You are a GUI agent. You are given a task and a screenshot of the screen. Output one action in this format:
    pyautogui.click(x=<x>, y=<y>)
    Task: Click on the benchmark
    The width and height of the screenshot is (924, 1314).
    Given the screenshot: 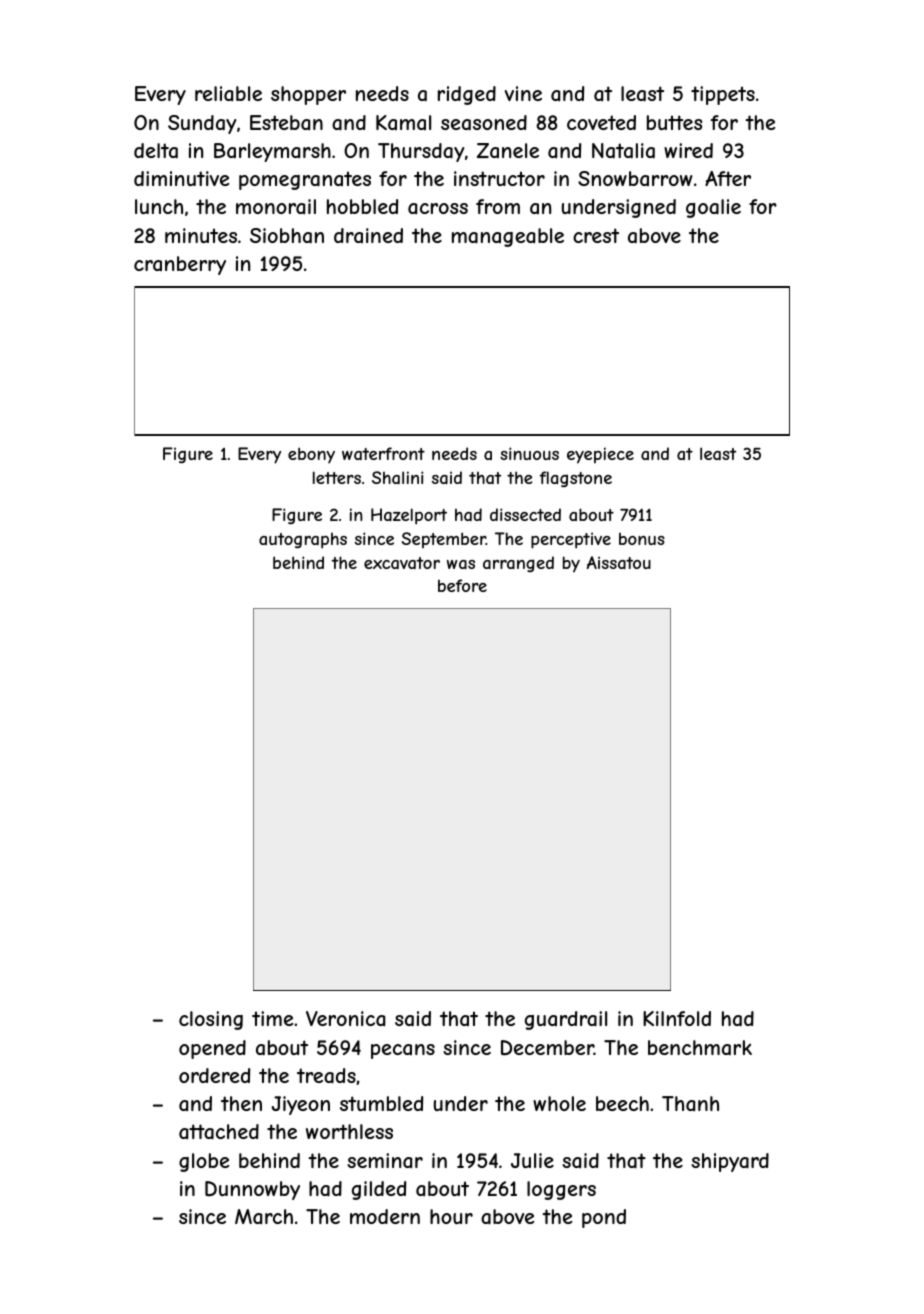 What is the action you would take?
    pyautogui.click(x=700, y=1048)
